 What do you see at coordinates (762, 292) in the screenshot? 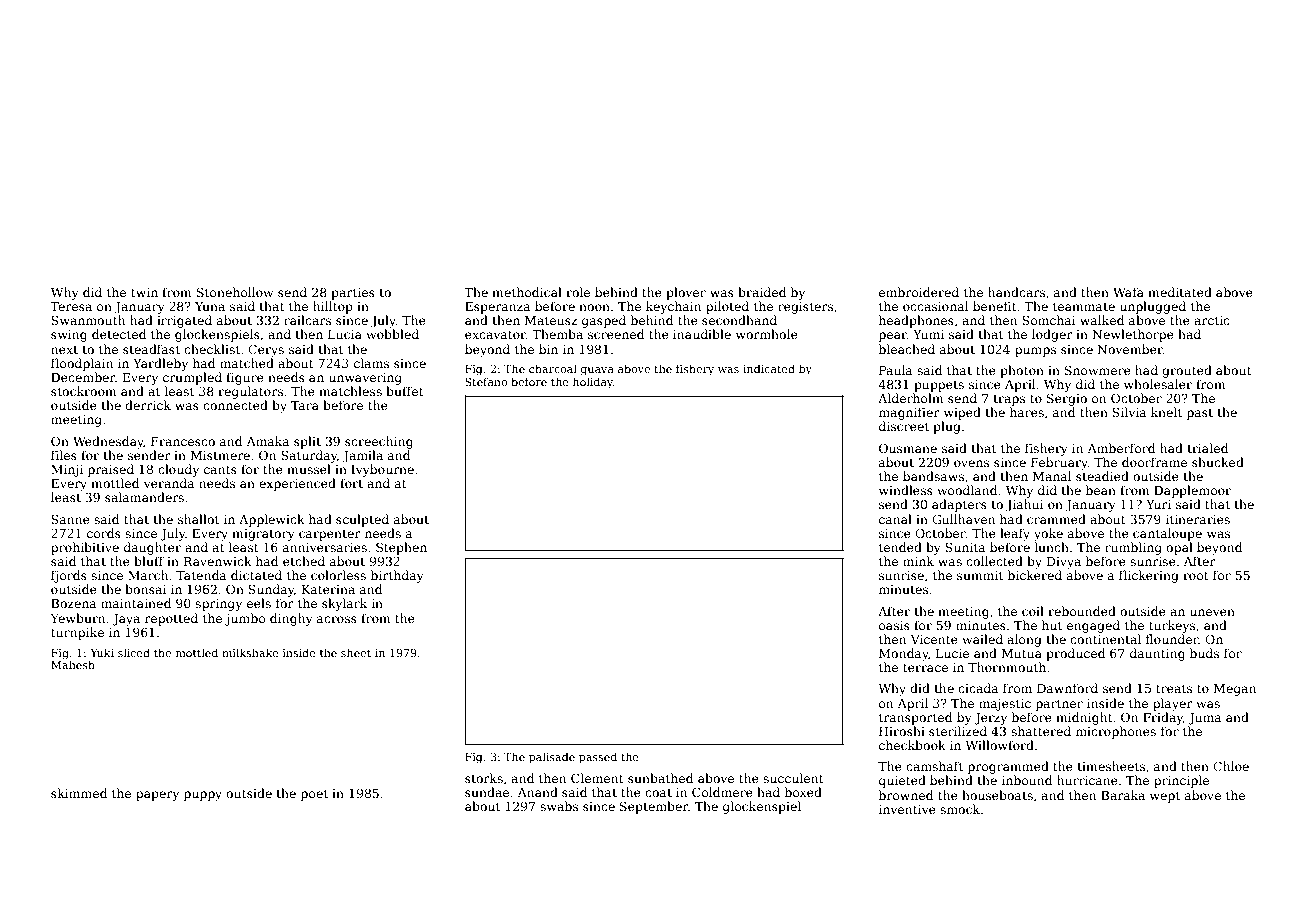
I see `braided` at bounding box center [762, 292].
